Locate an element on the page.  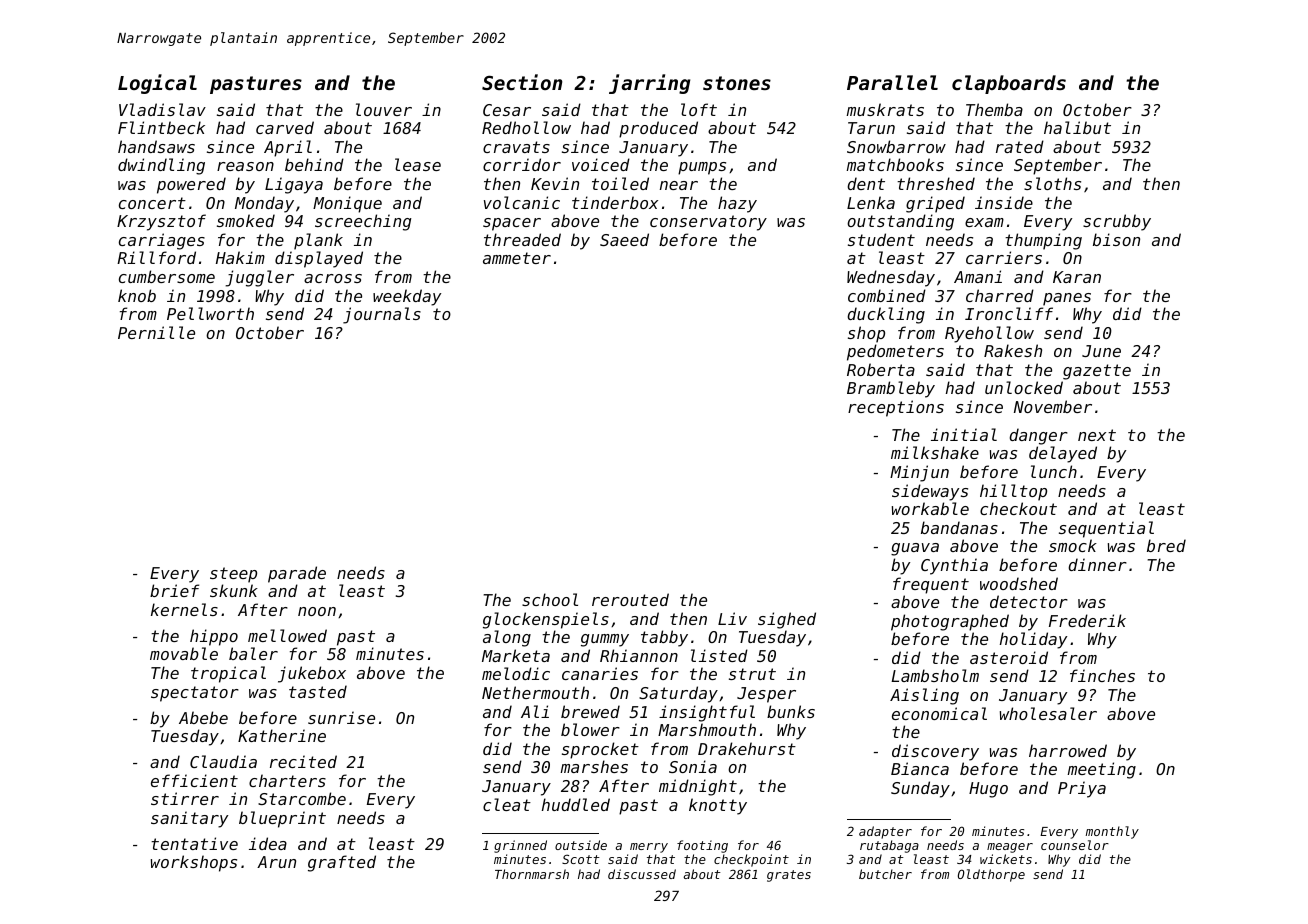
weekday is located at coordinates (407, 297).
